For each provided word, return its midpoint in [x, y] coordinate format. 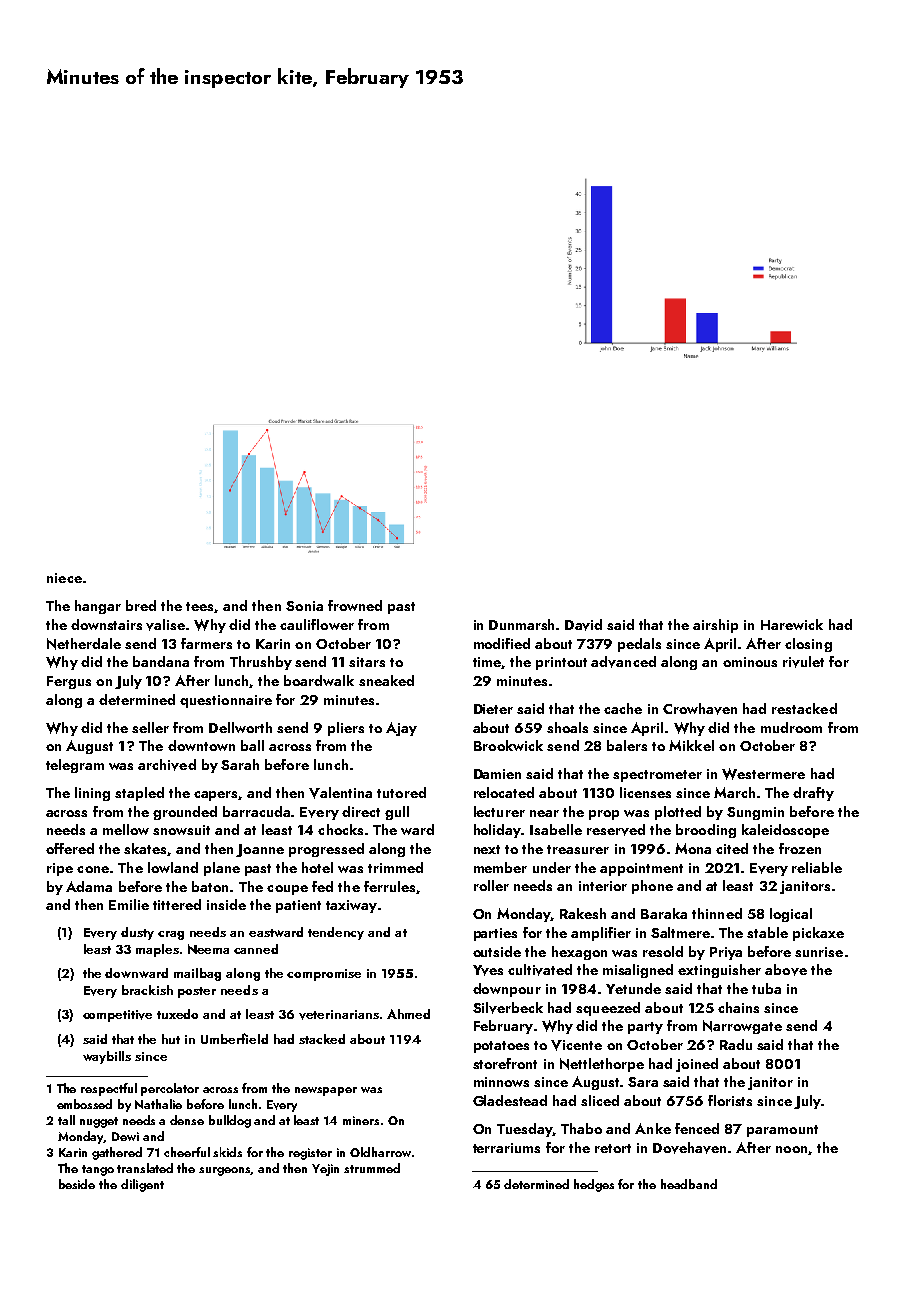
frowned [355, 605]
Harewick [792, 624]
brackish [147, 990]
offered [70, 848]
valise [165, 625]
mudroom [791, 727]
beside [77, 1184]
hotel [317, 867]
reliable [817, 867]
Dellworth [240, 727]
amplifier [601, 934]
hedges [594, 1185]
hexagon [579, 953]
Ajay [401, 729]
